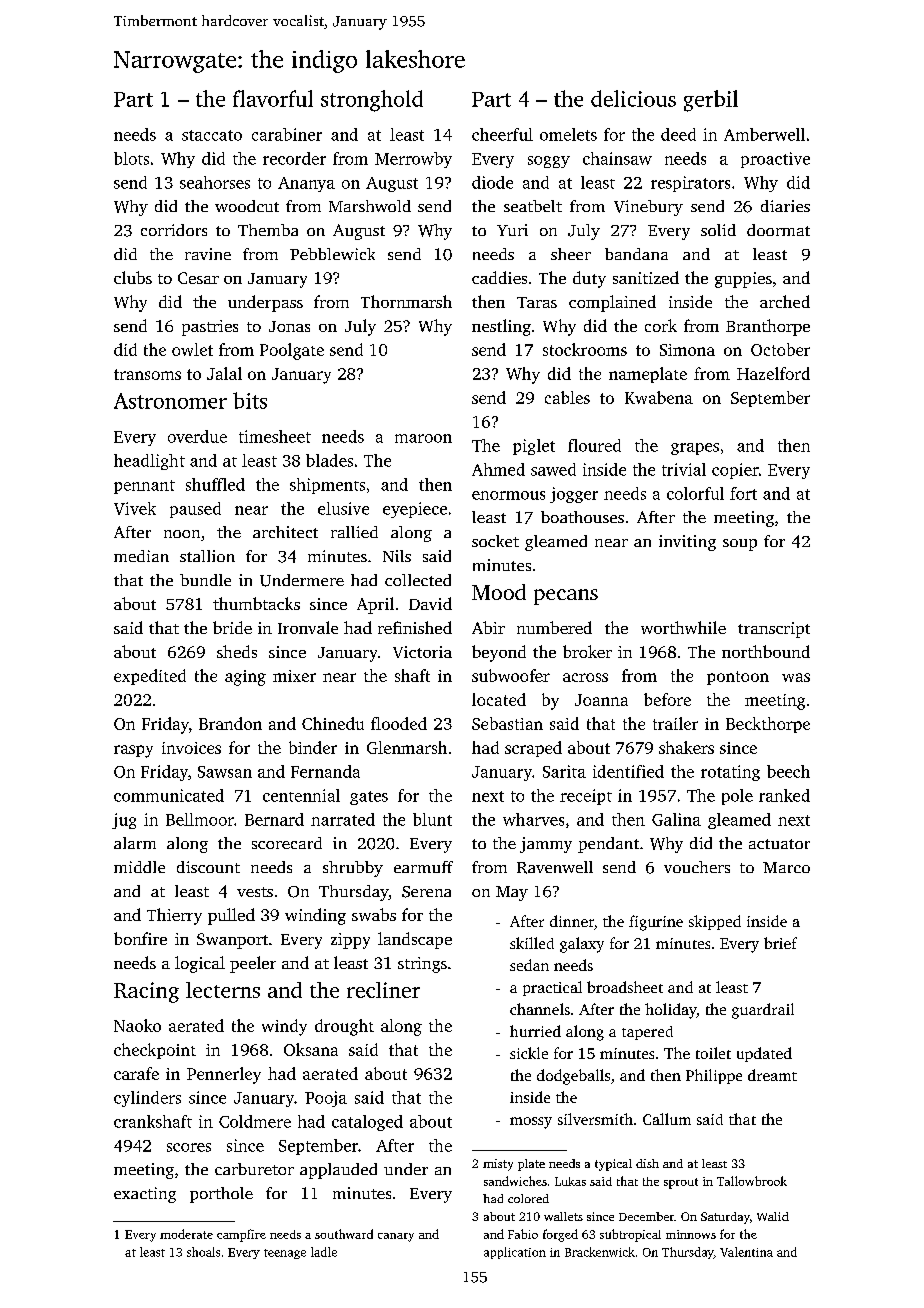  What do you see at coordinates (133, 751) in the document?
I see `raspy` at bounding box center [133, 751].
